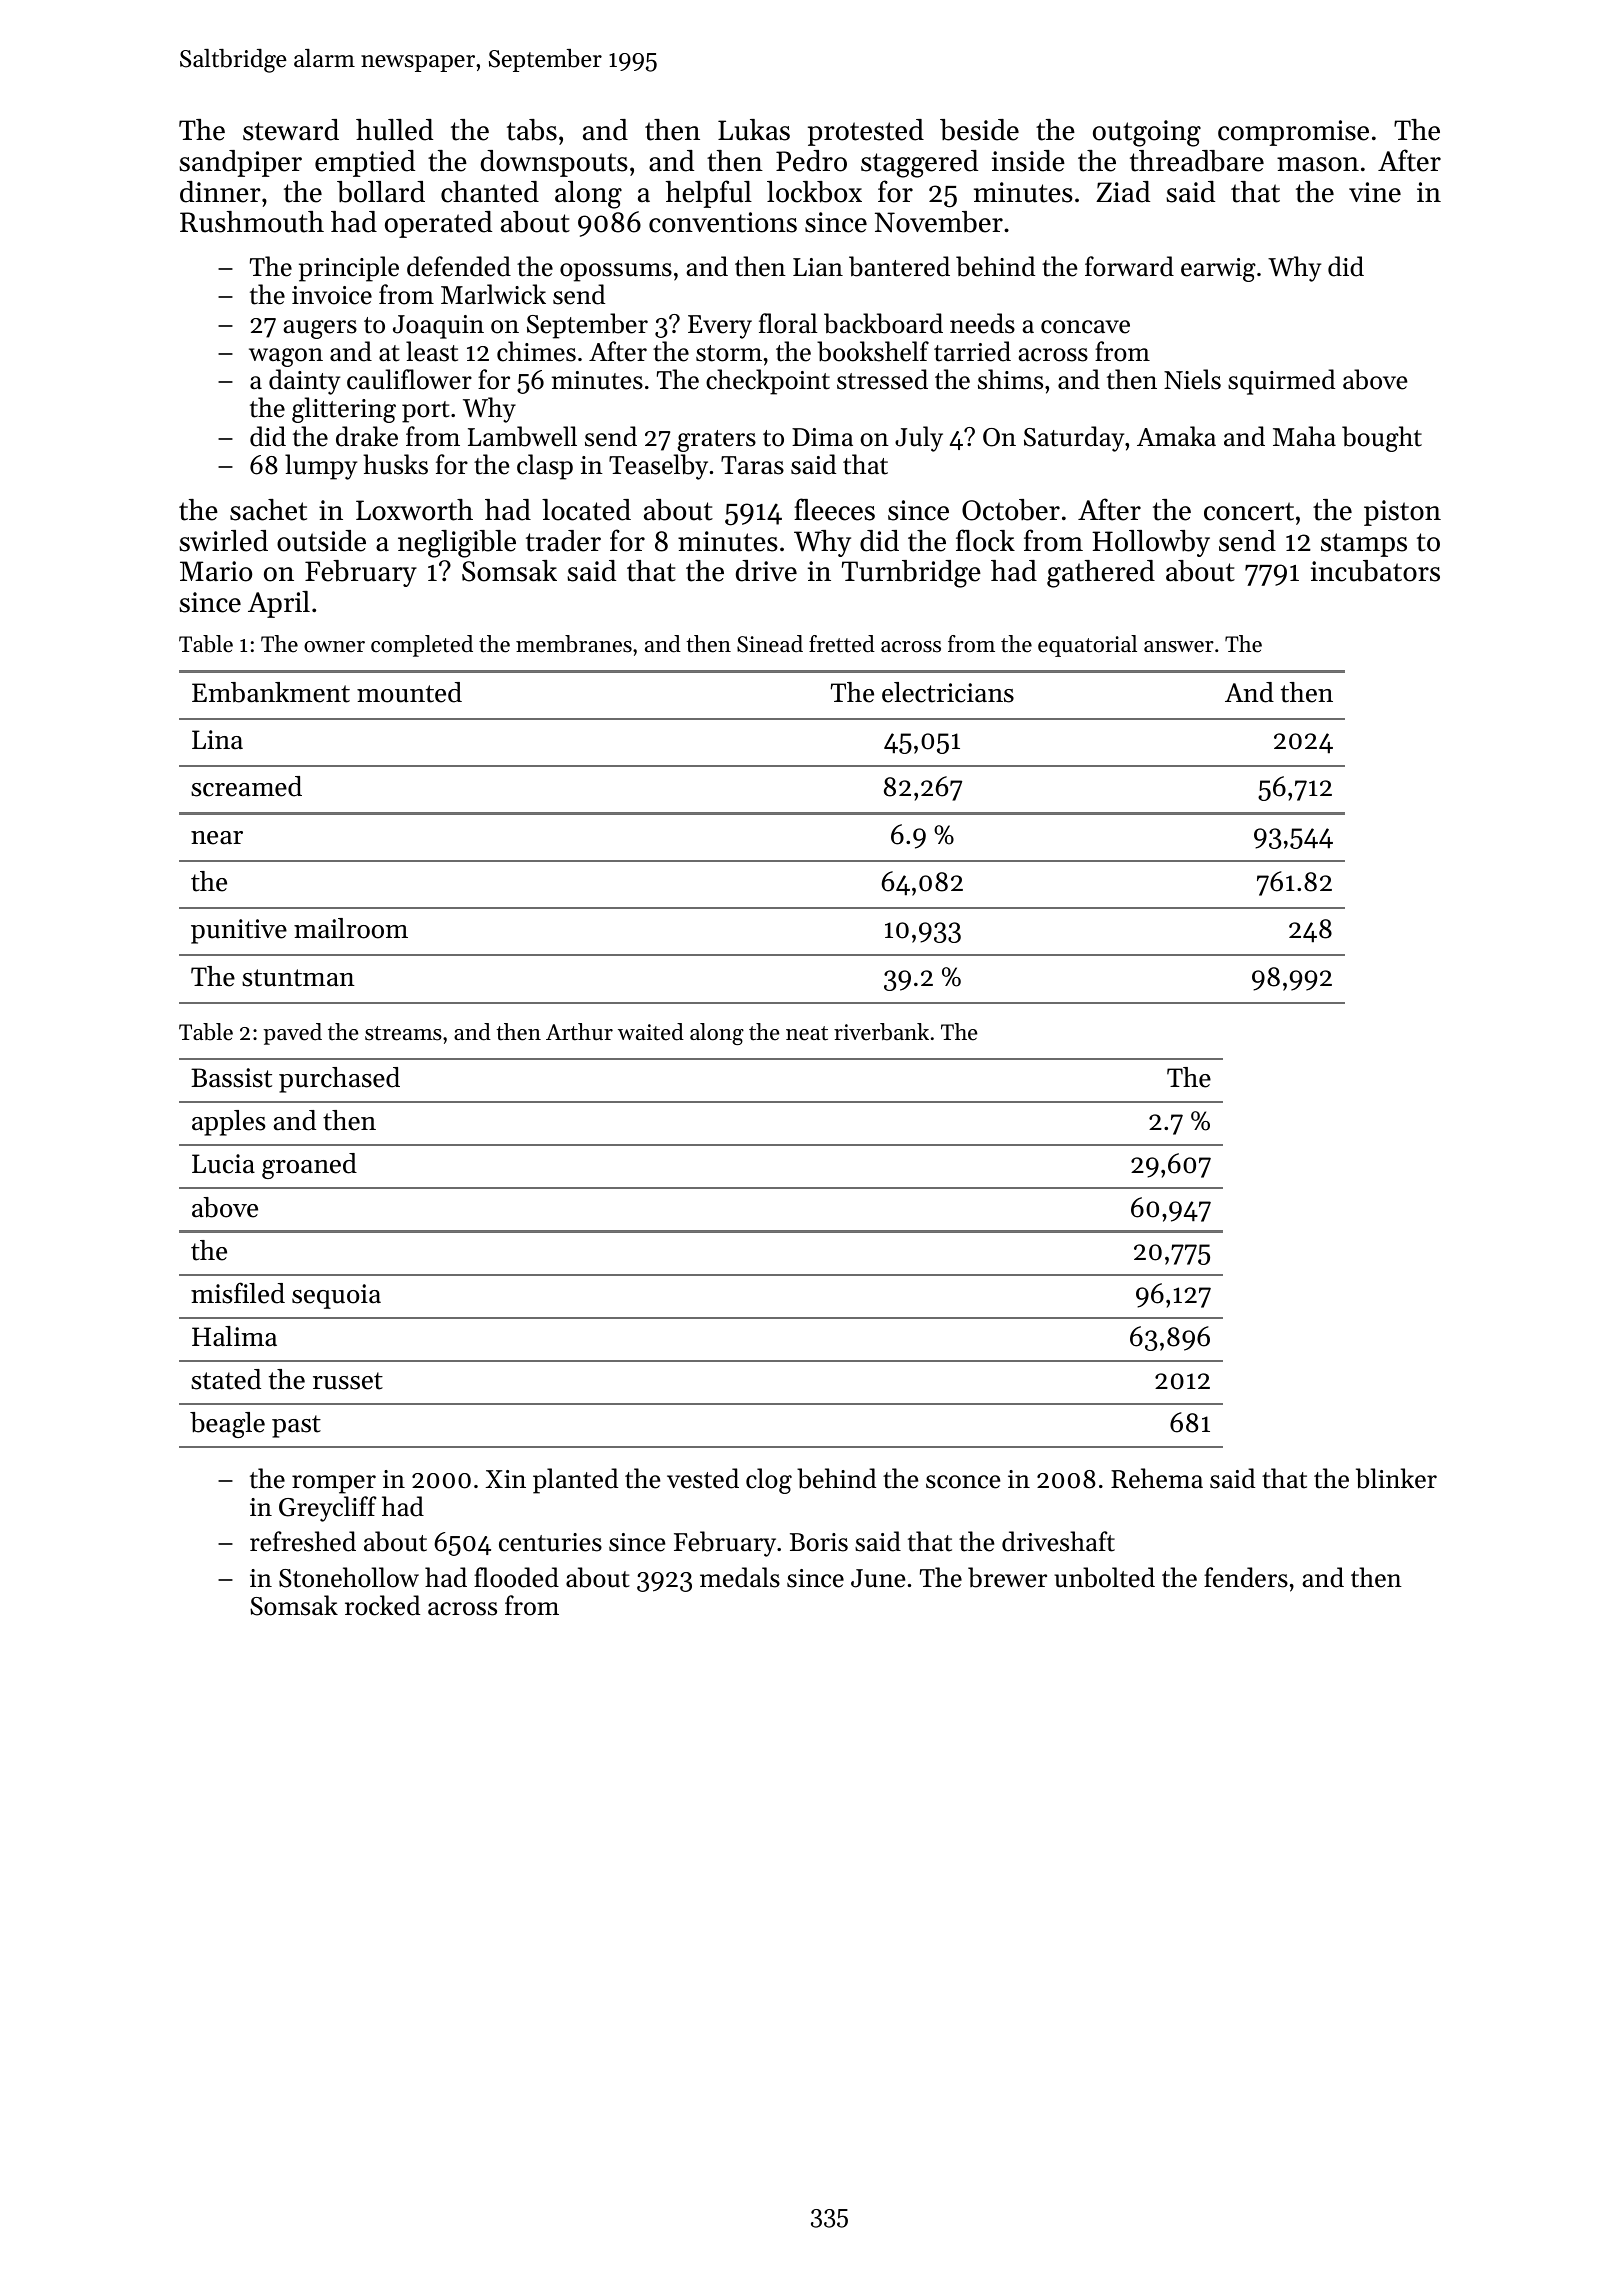  I want to click on medals, so click(740, 1577).
